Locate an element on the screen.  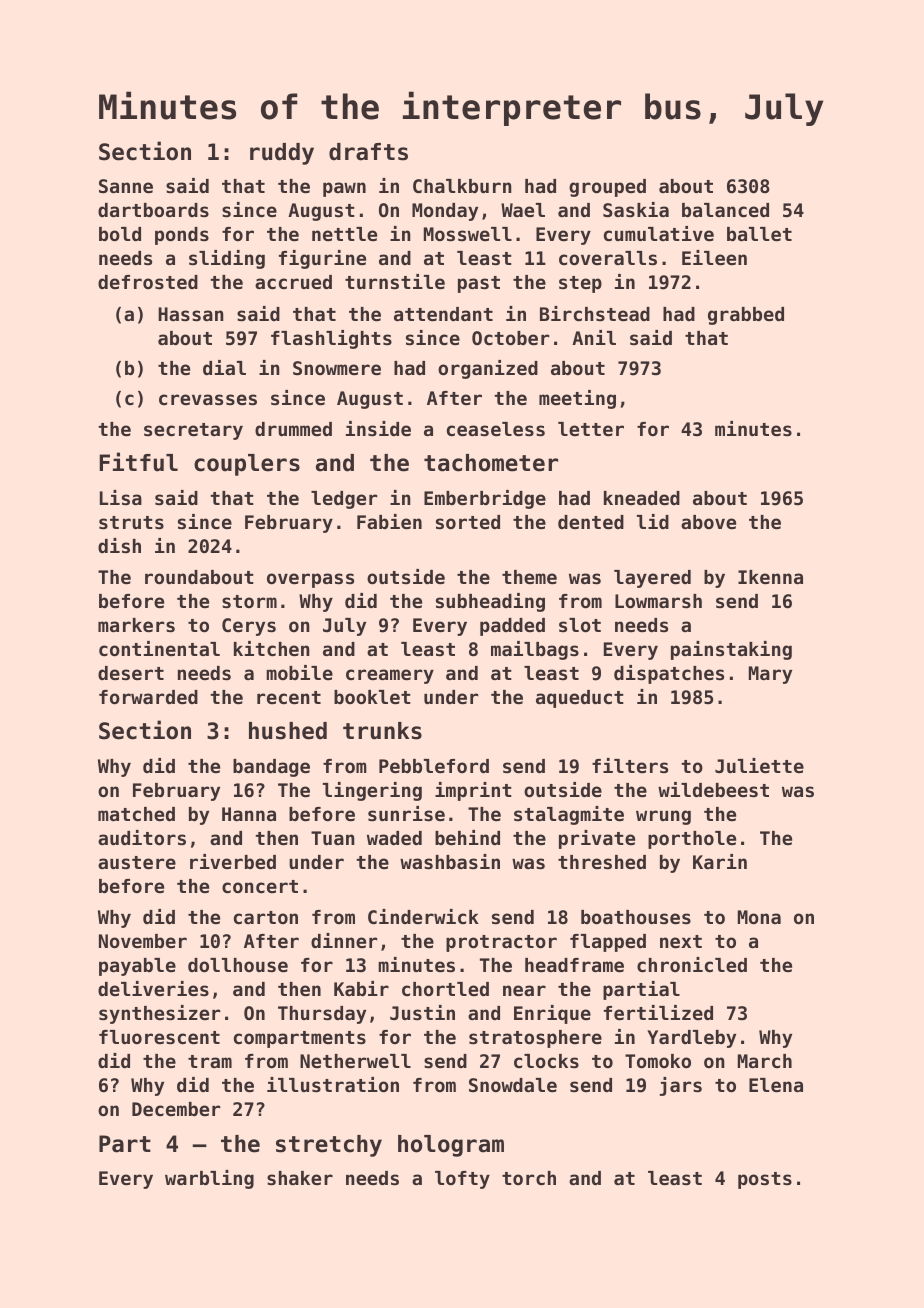
torch is located at coordinates (529, 1178).
